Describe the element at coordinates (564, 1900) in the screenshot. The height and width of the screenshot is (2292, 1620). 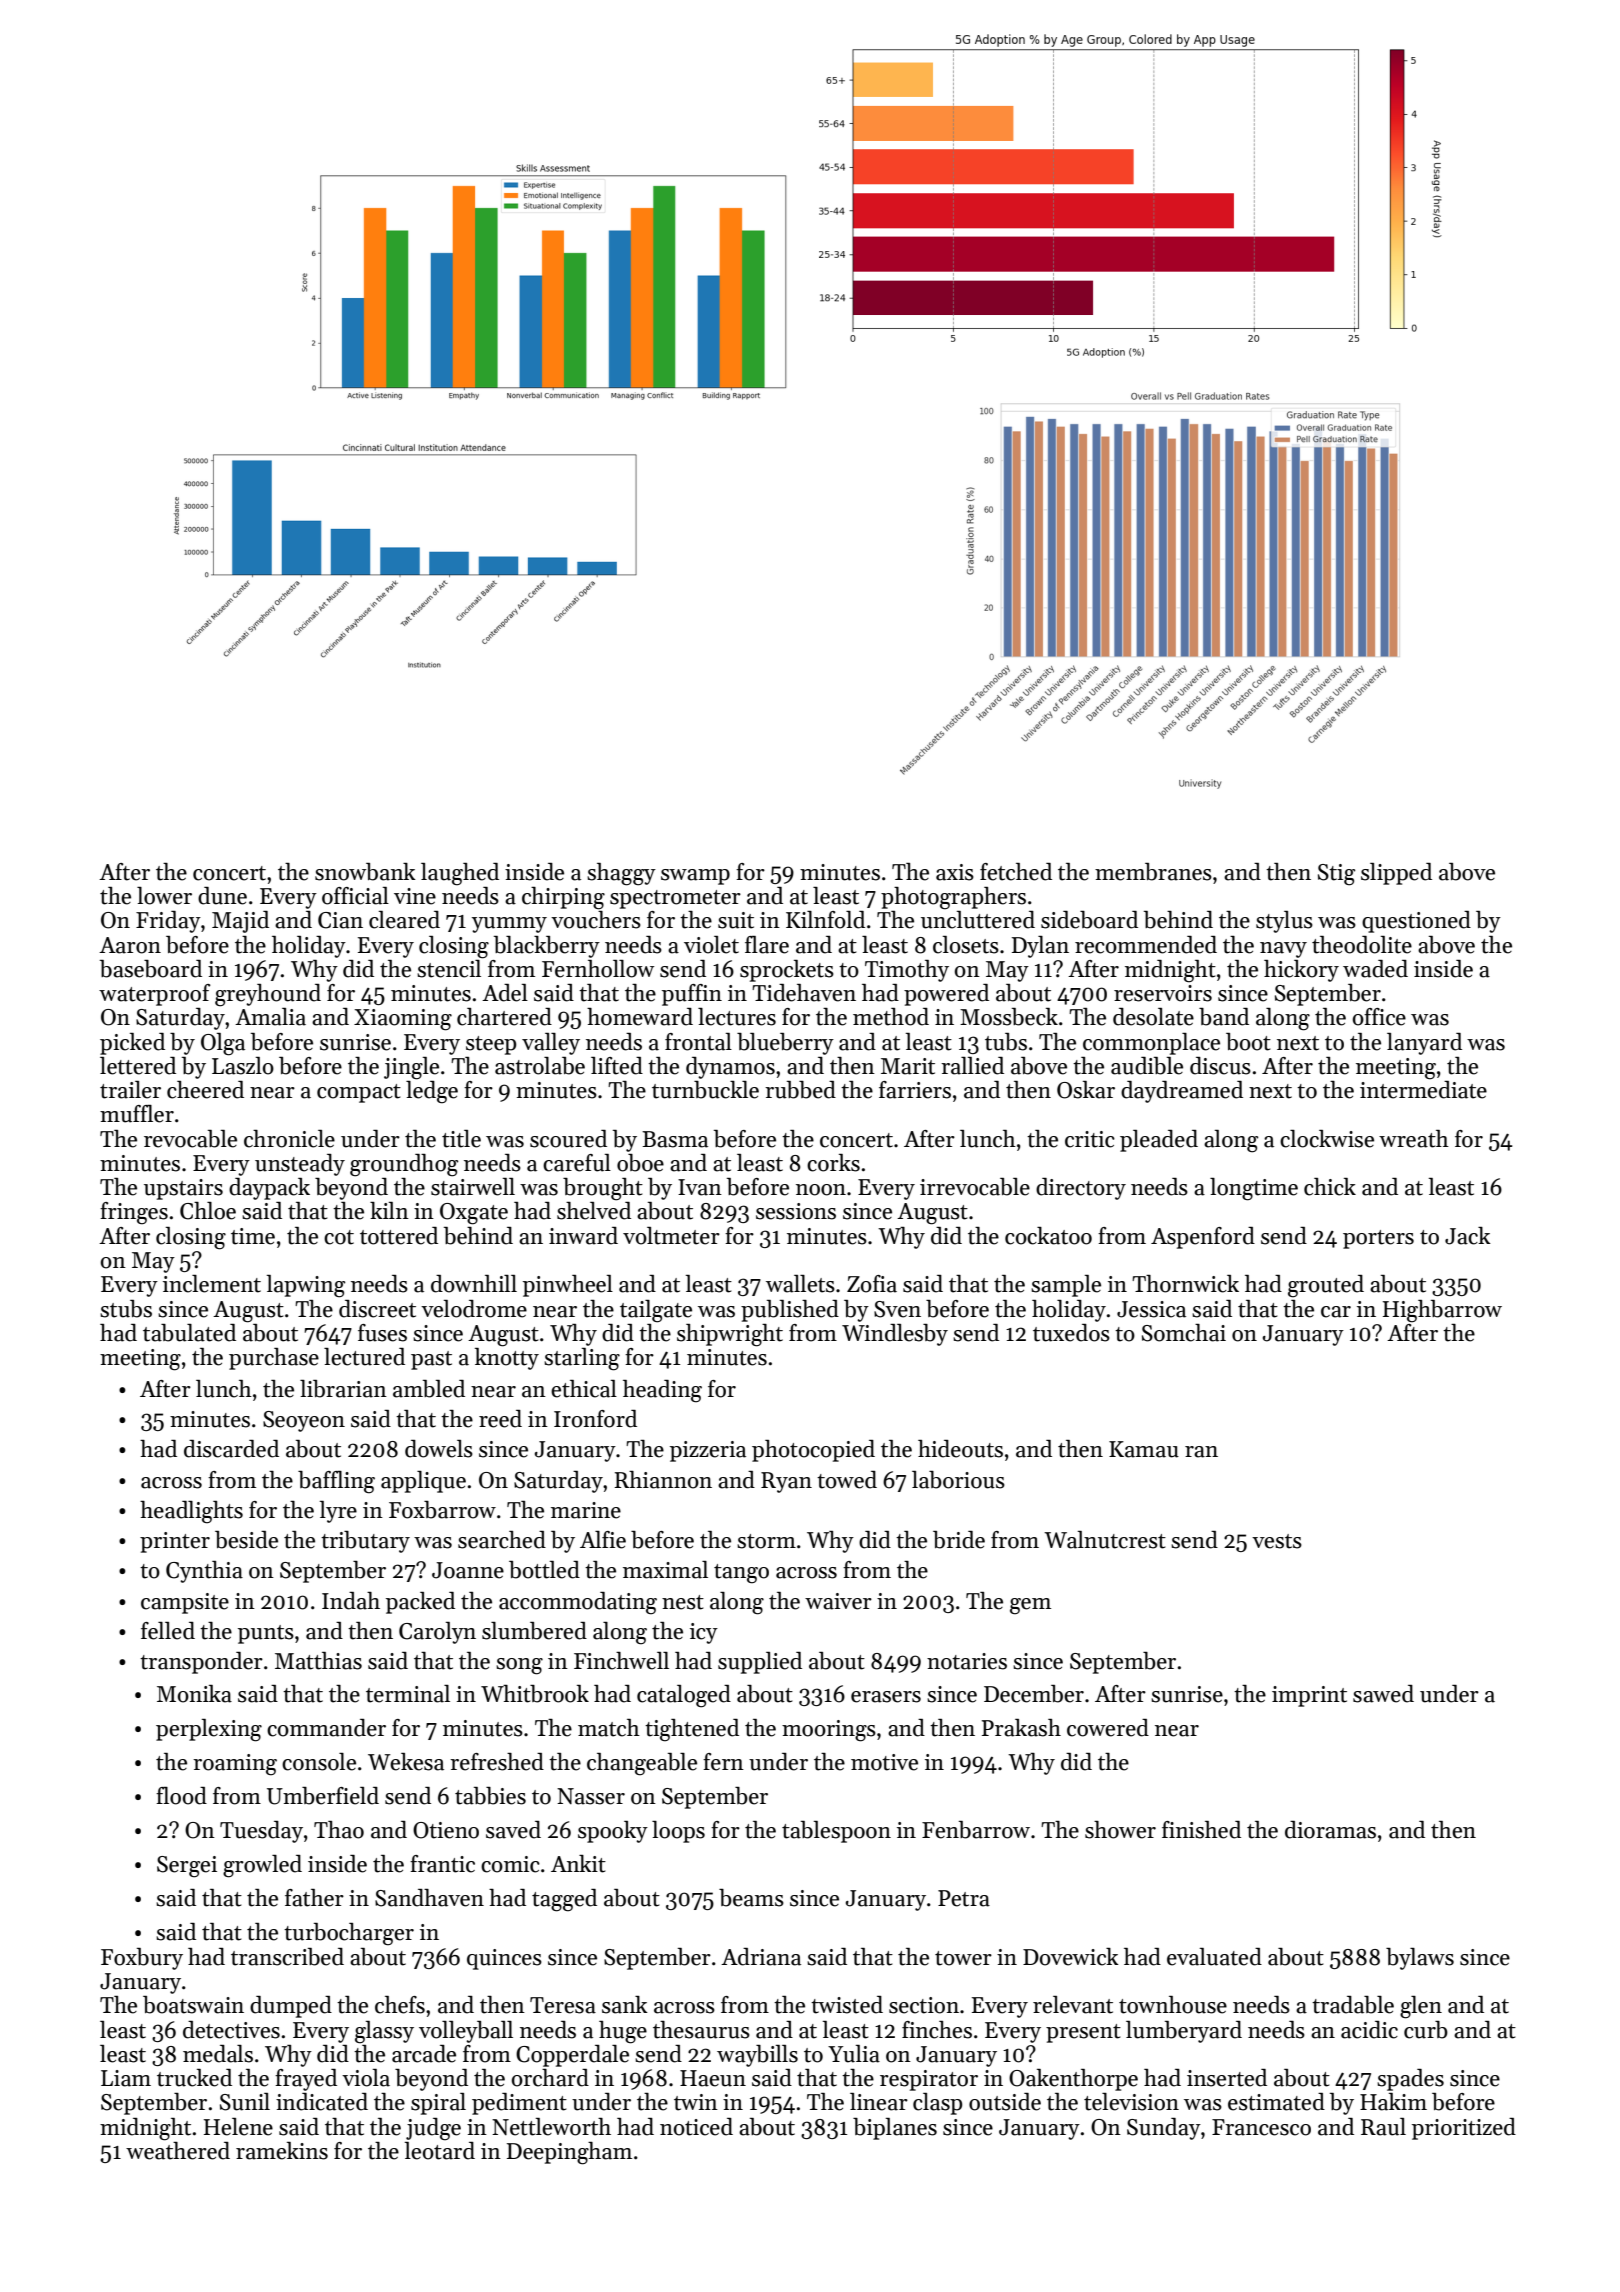
I see `tagged` at that location.
